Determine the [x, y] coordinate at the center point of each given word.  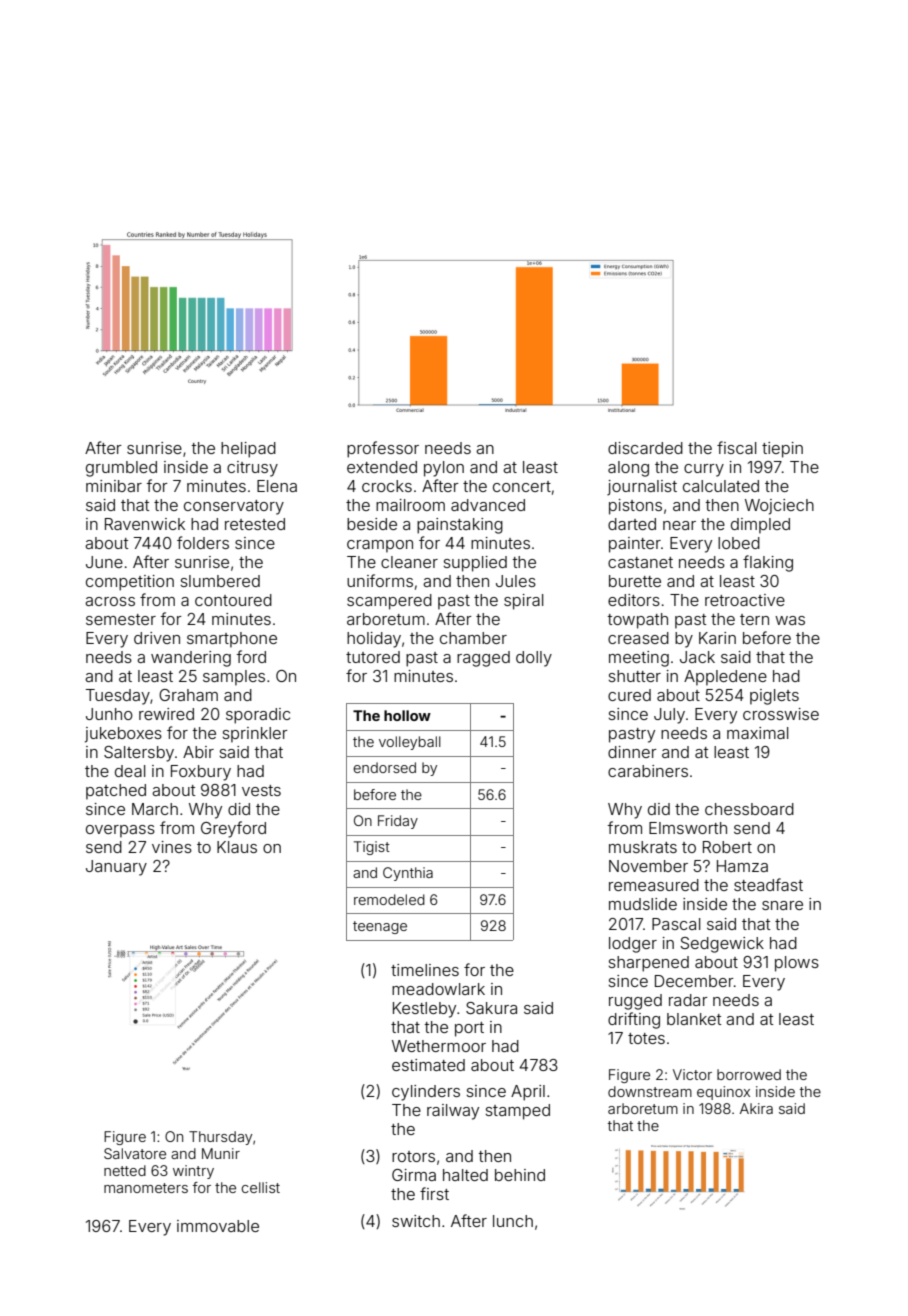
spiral [524, 602]
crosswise [781, 714]
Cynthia [408, 874]
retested [255, 524]
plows [797, 964]
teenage [380, 927]
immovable [218, 1226]
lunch [513, 1221]
